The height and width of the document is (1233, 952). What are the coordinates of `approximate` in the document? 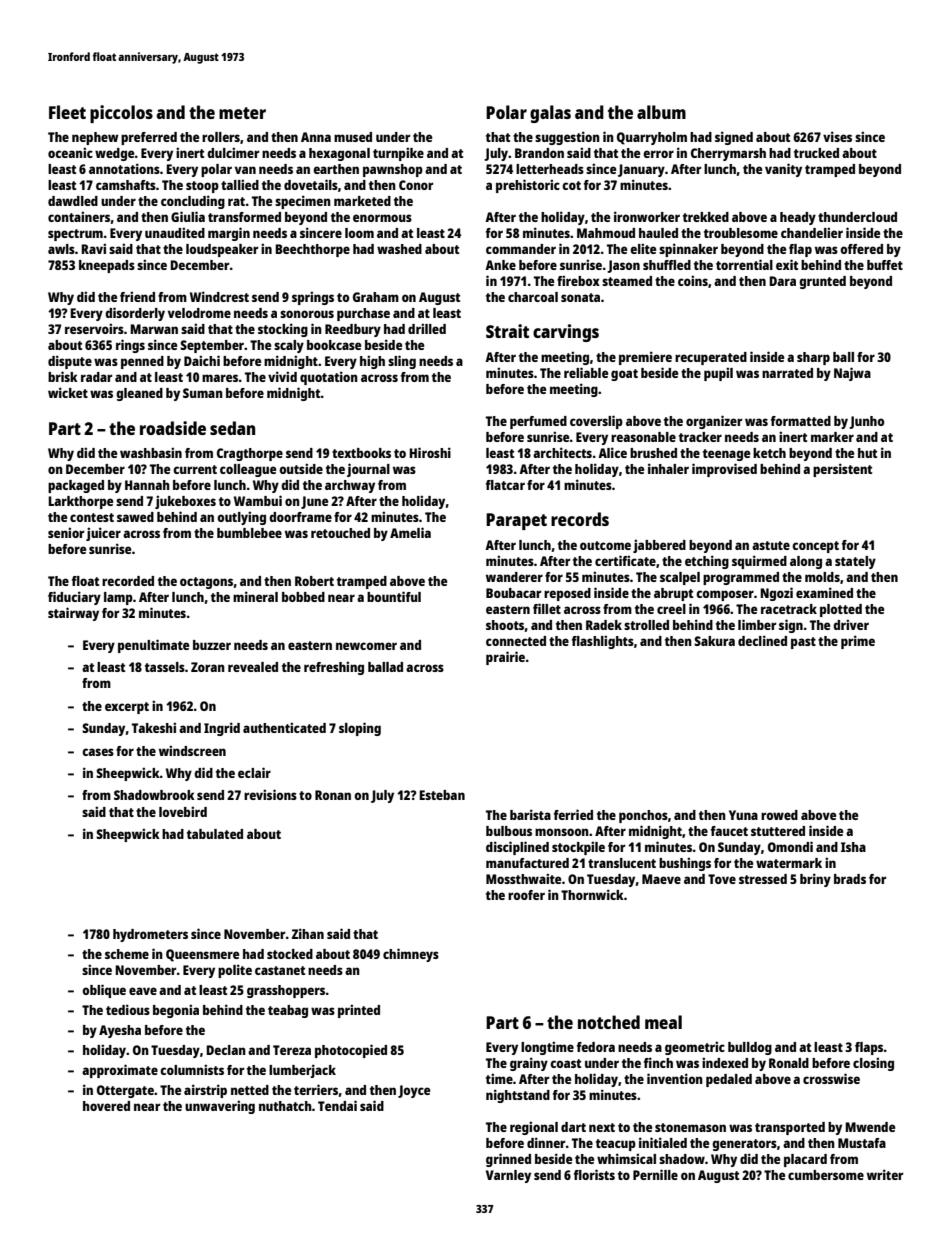 It's located at (120, 1071).
